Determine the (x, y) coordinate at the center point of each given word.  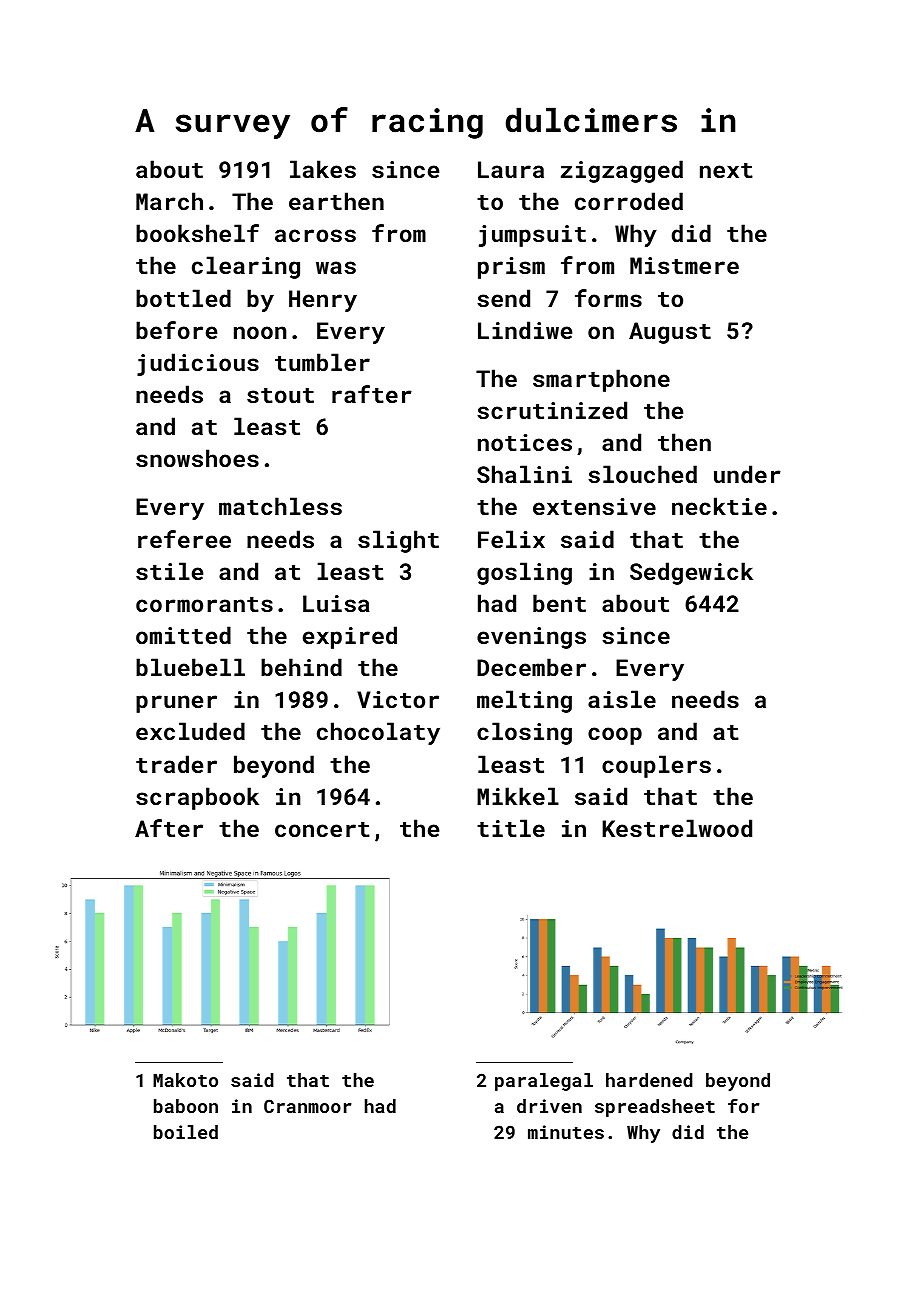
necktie (719, 506)
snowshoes (197, 458)
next (726, 170)
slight (398, 541)
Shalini (524, 474)
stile (169, 571)
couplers (656, 766)
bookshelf (197, 233)
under (747, 474)
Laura (511, 169)
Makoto (185, 1080)
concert (322, 829)
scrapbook (197, 798)
